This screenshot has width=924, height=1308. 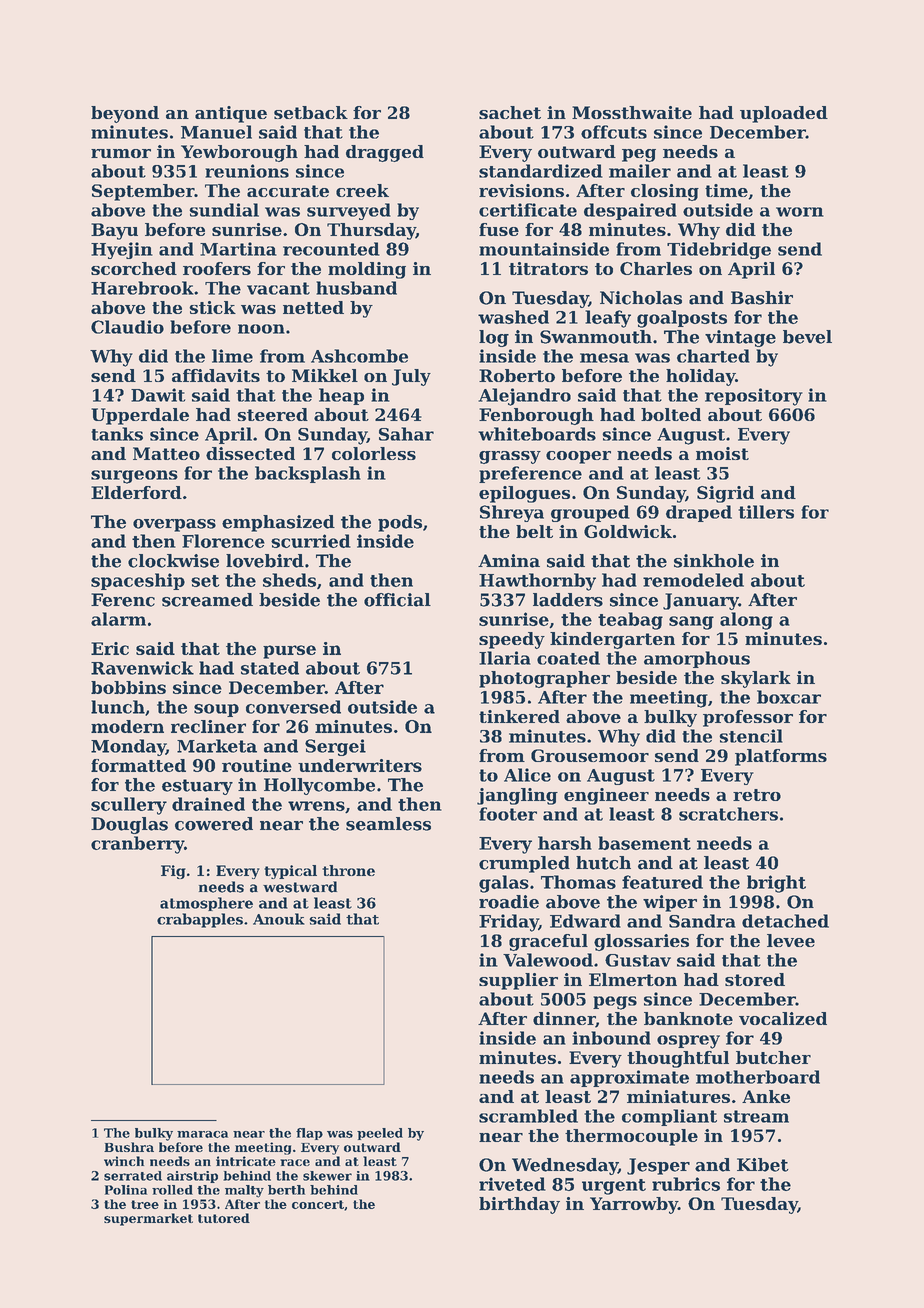 I want to click on antique, so click(x=231, y=114).
